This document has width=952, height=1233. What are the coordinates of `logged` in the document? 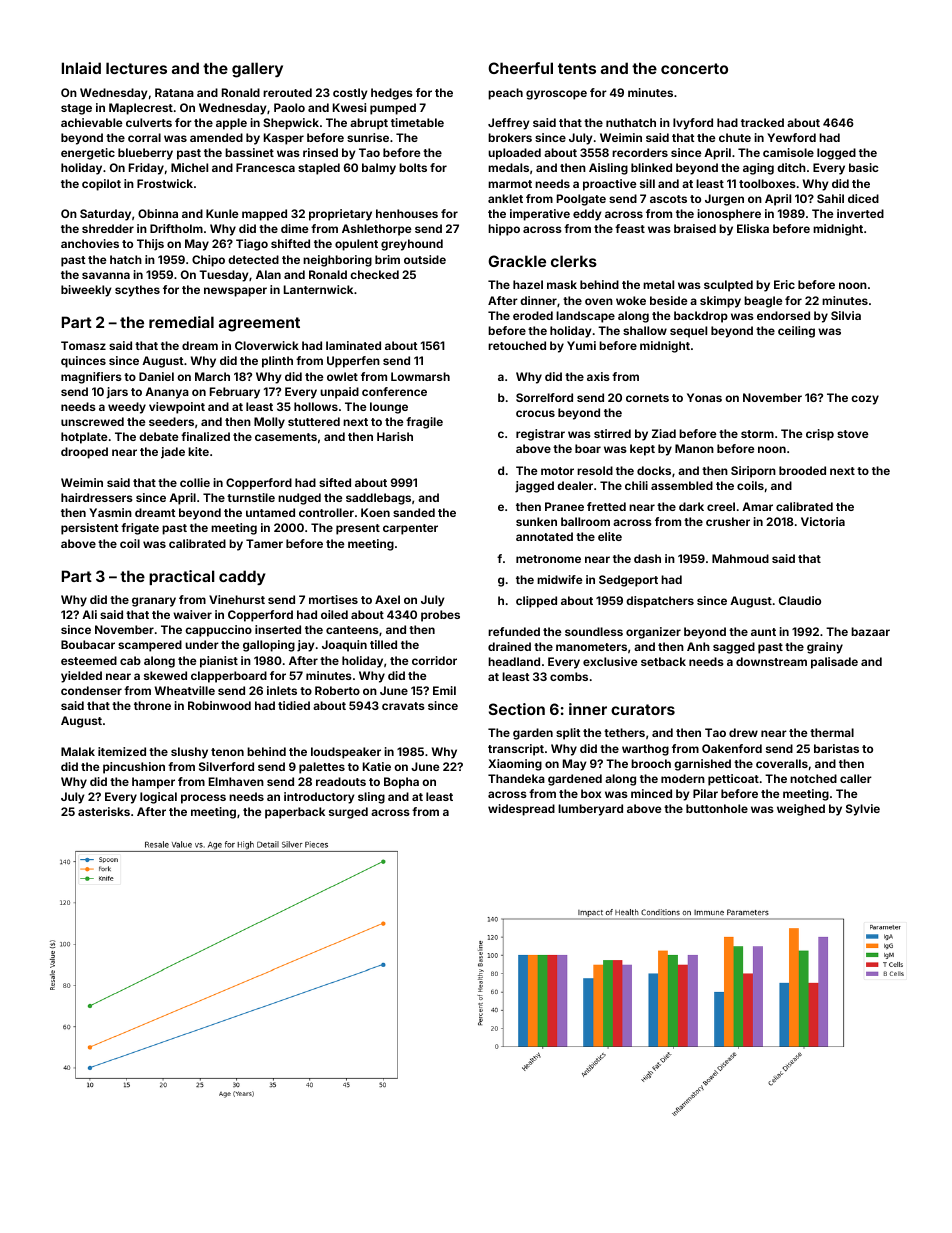 It's located at (836, 154).
